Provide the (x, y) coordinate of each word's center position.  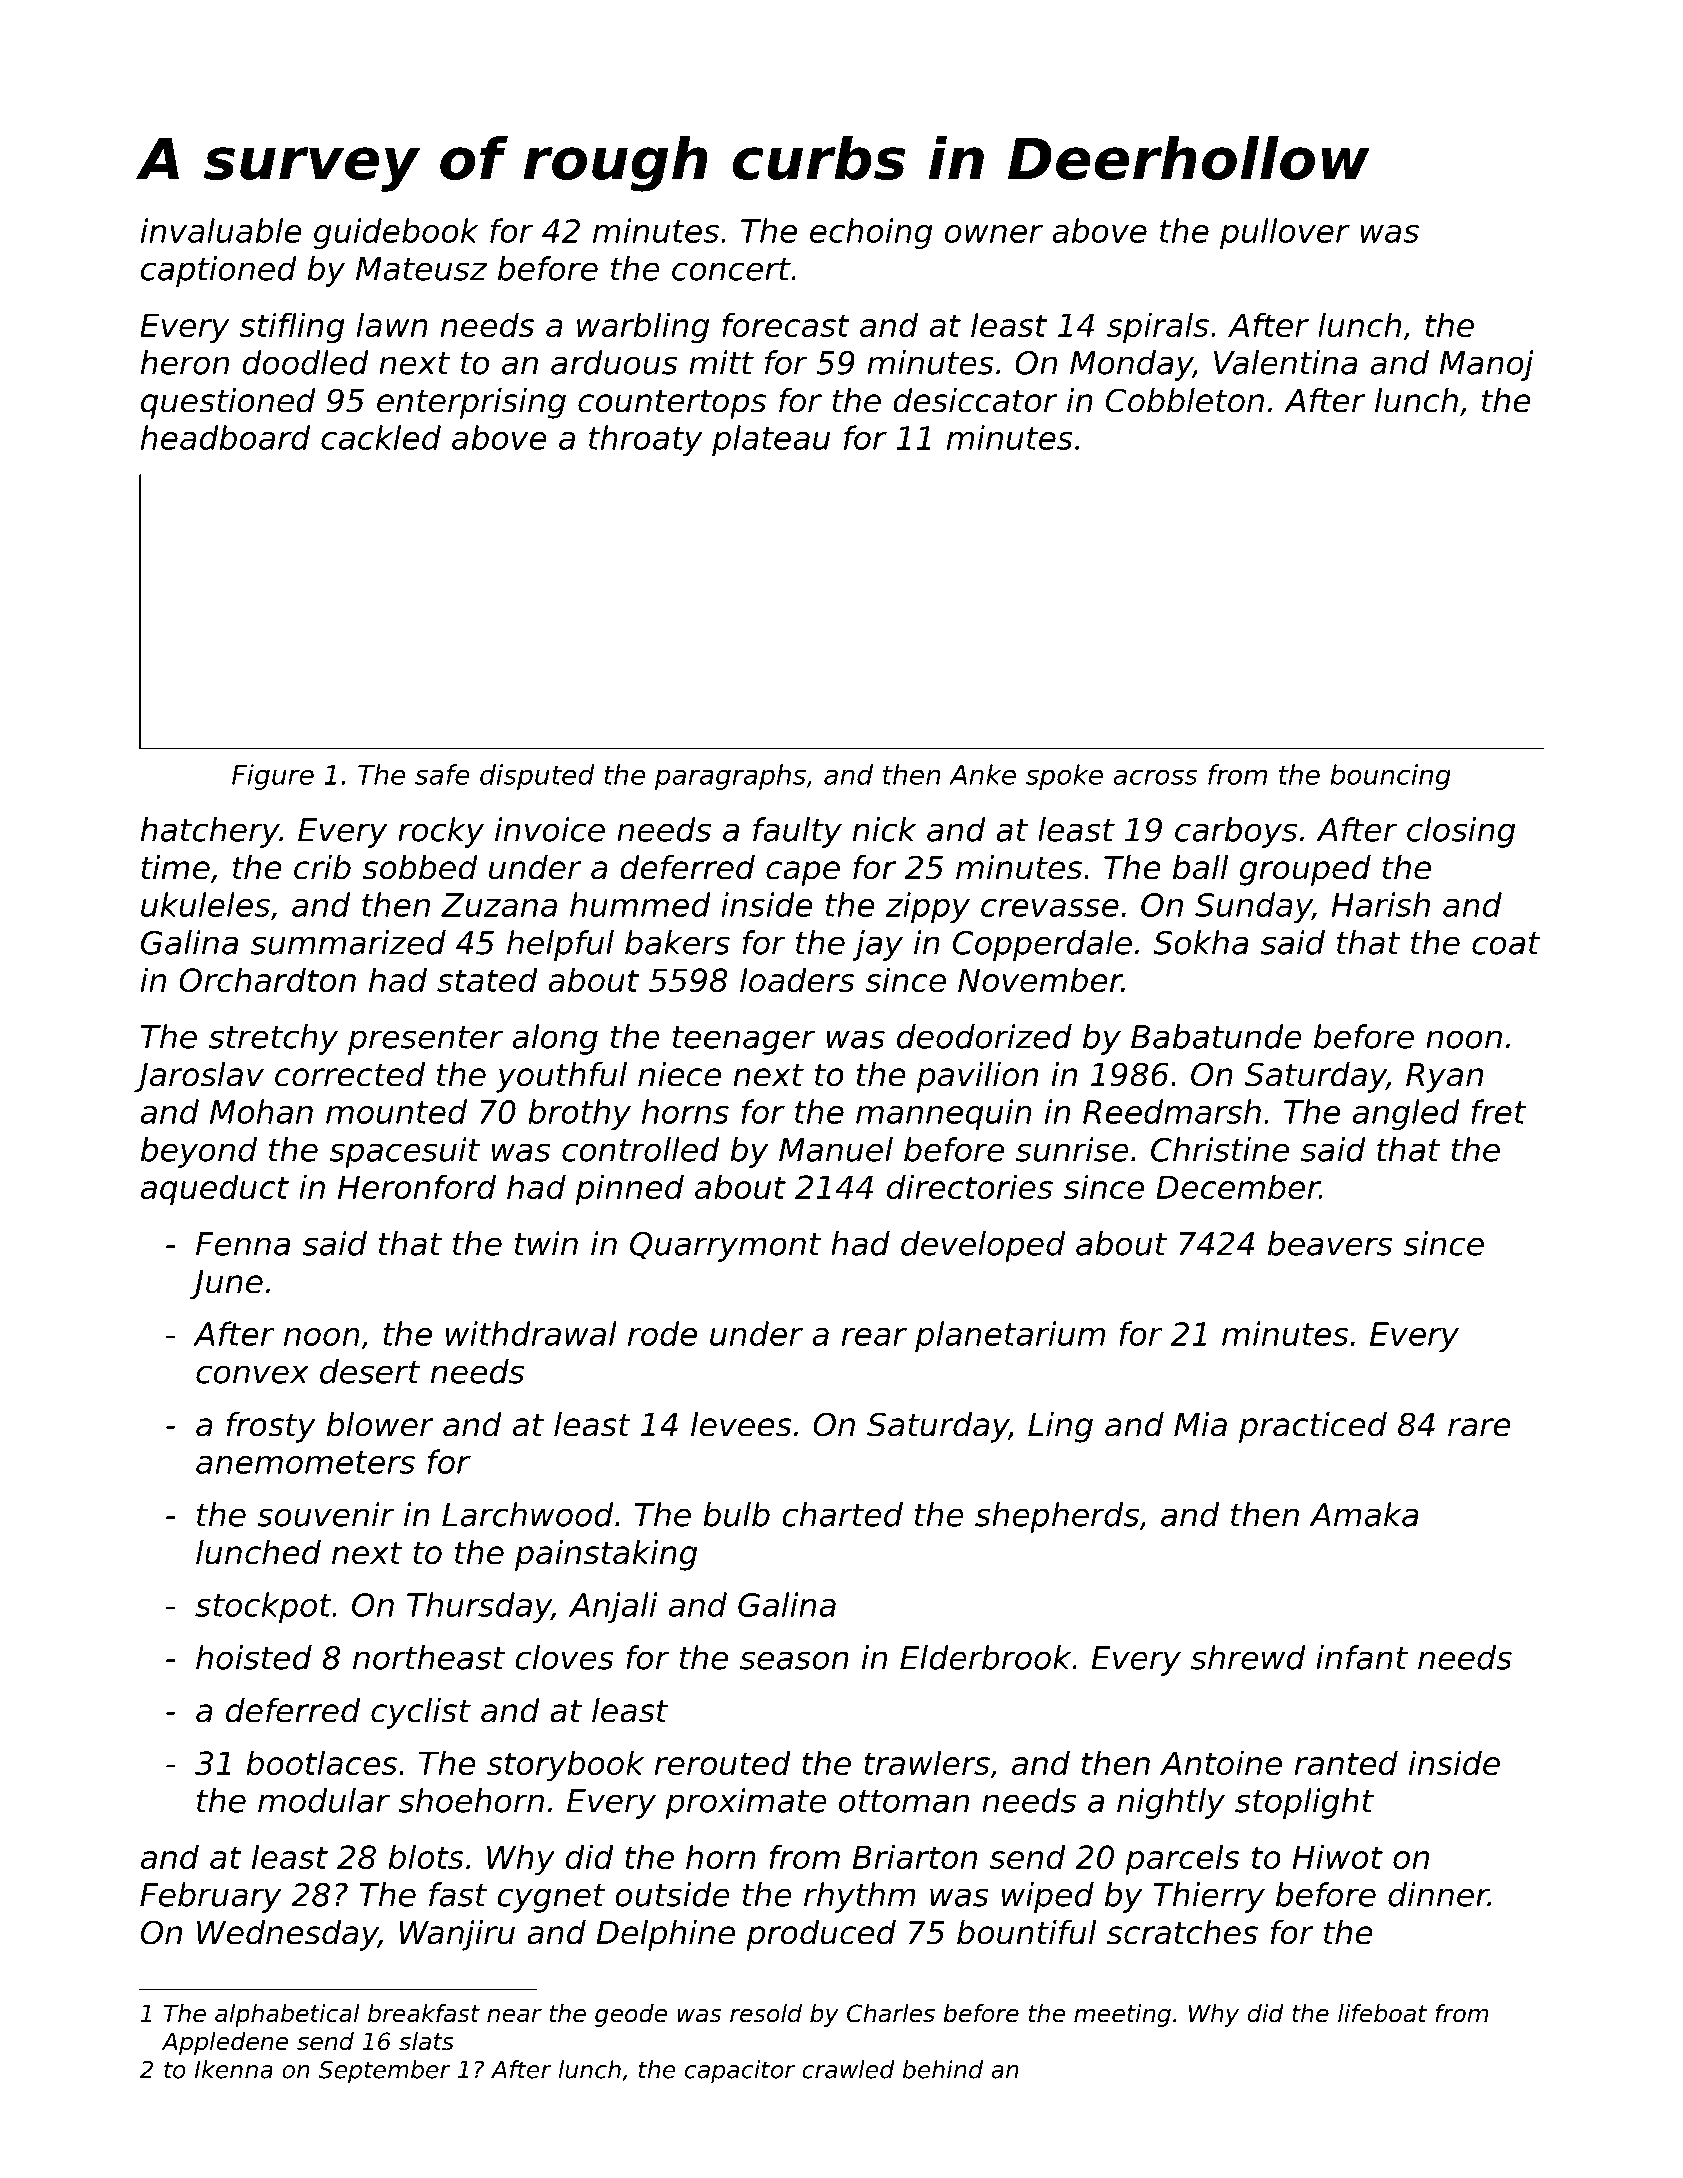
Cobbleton (1185, 400)
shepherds (1057, 1517)
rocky (441, 832)
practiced (1313, 1427)
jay (877, 945)
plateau (771, 440)
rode (662, 1333)
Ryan (1444, 1078)
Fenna (243, 1244)
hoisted (254, 1657)
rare (1479, 1427)
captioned (219, 271)
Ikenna (234, 2069)
